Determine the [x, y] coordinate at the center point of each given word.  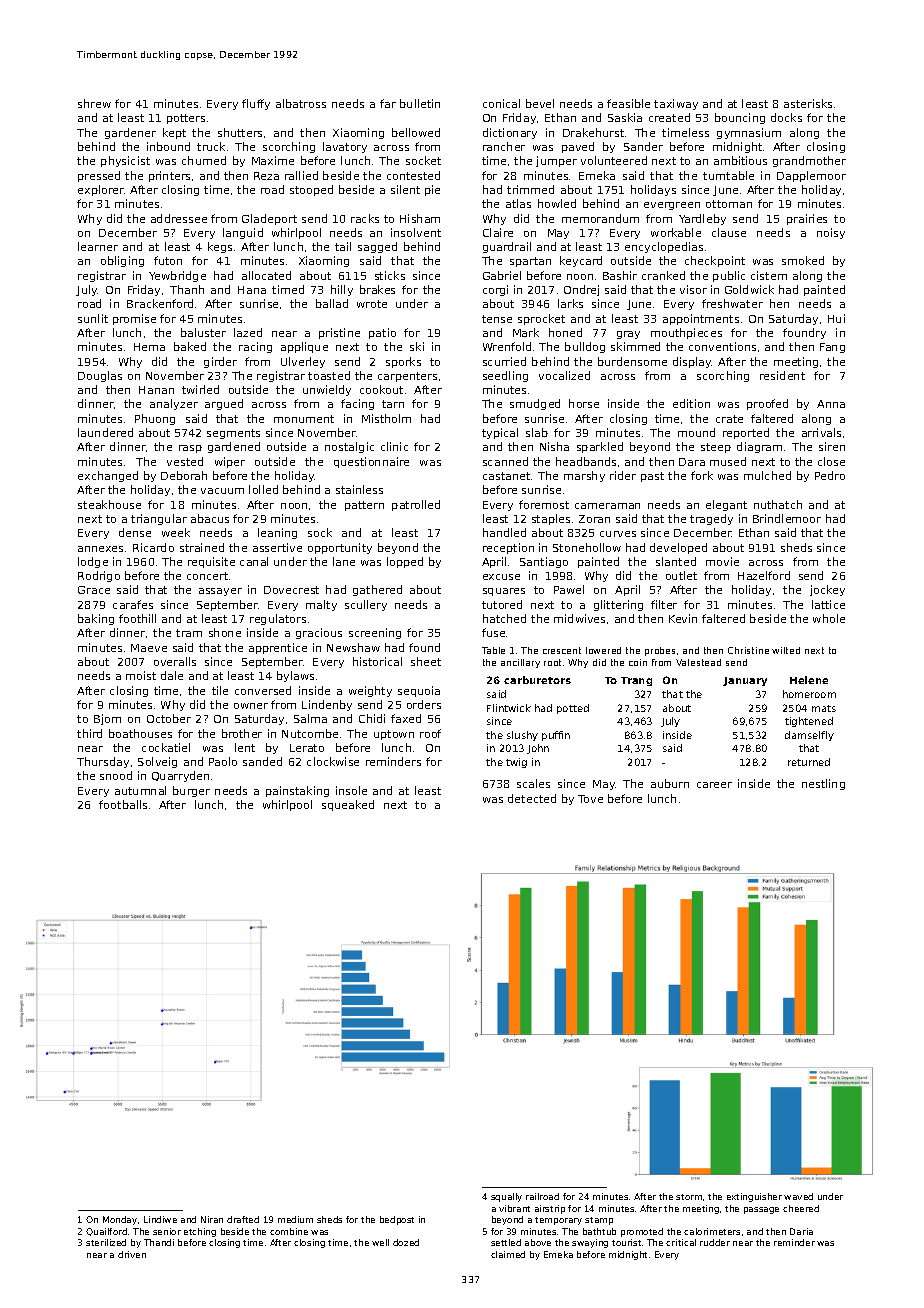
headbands [586, 461]
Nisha [554, 446]
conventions [722, 346]
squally [506, 1197]
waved [798, 1196]
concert [207, 576]
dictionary [510, 133]
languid [243, 233]
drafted [243, 1219]
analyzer [174, 404]
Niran [212, 1219]
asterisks [808, 103]
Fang [832, 348]
